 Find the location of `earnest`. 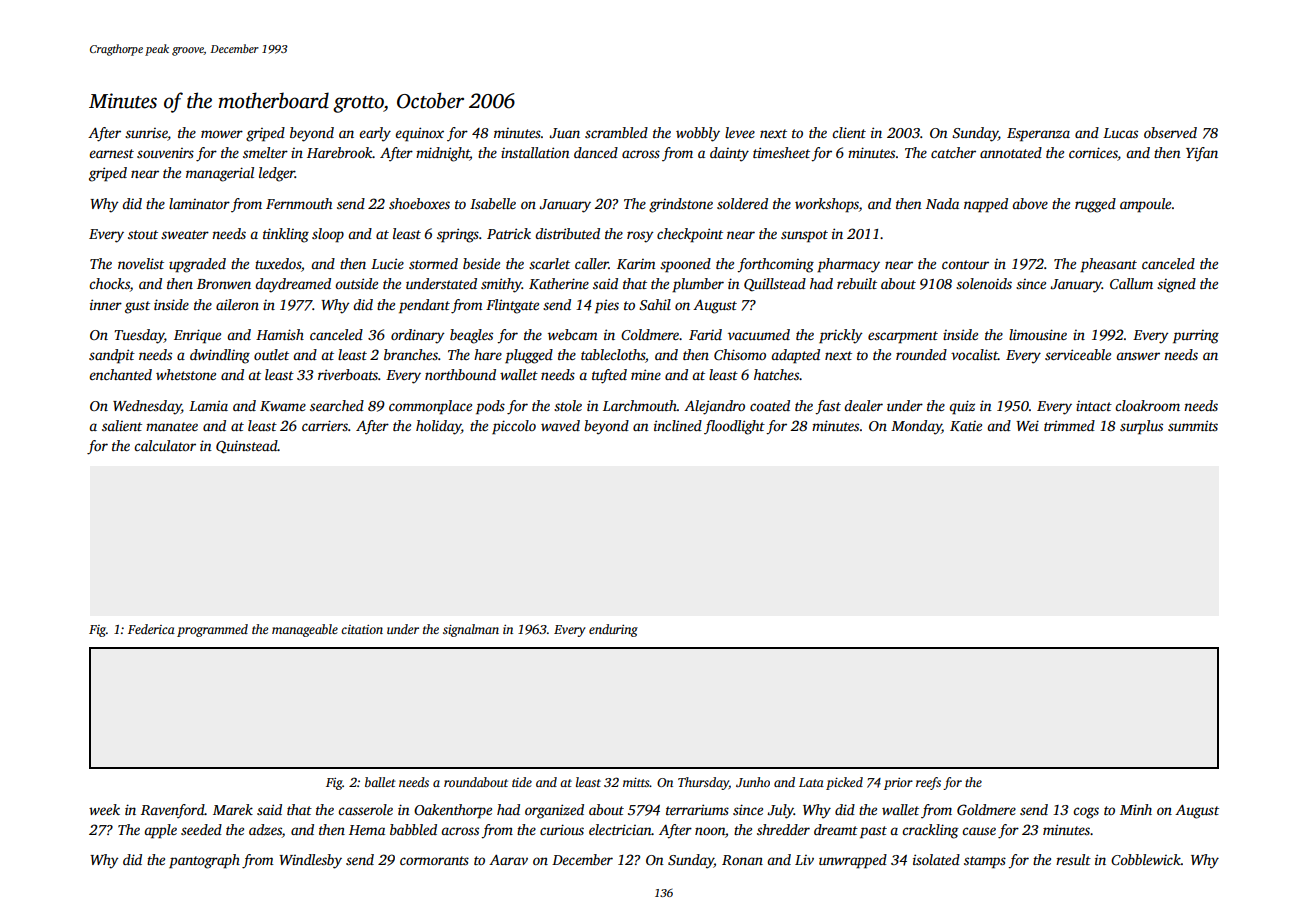

earnest is located at coordinates (111, 153).
